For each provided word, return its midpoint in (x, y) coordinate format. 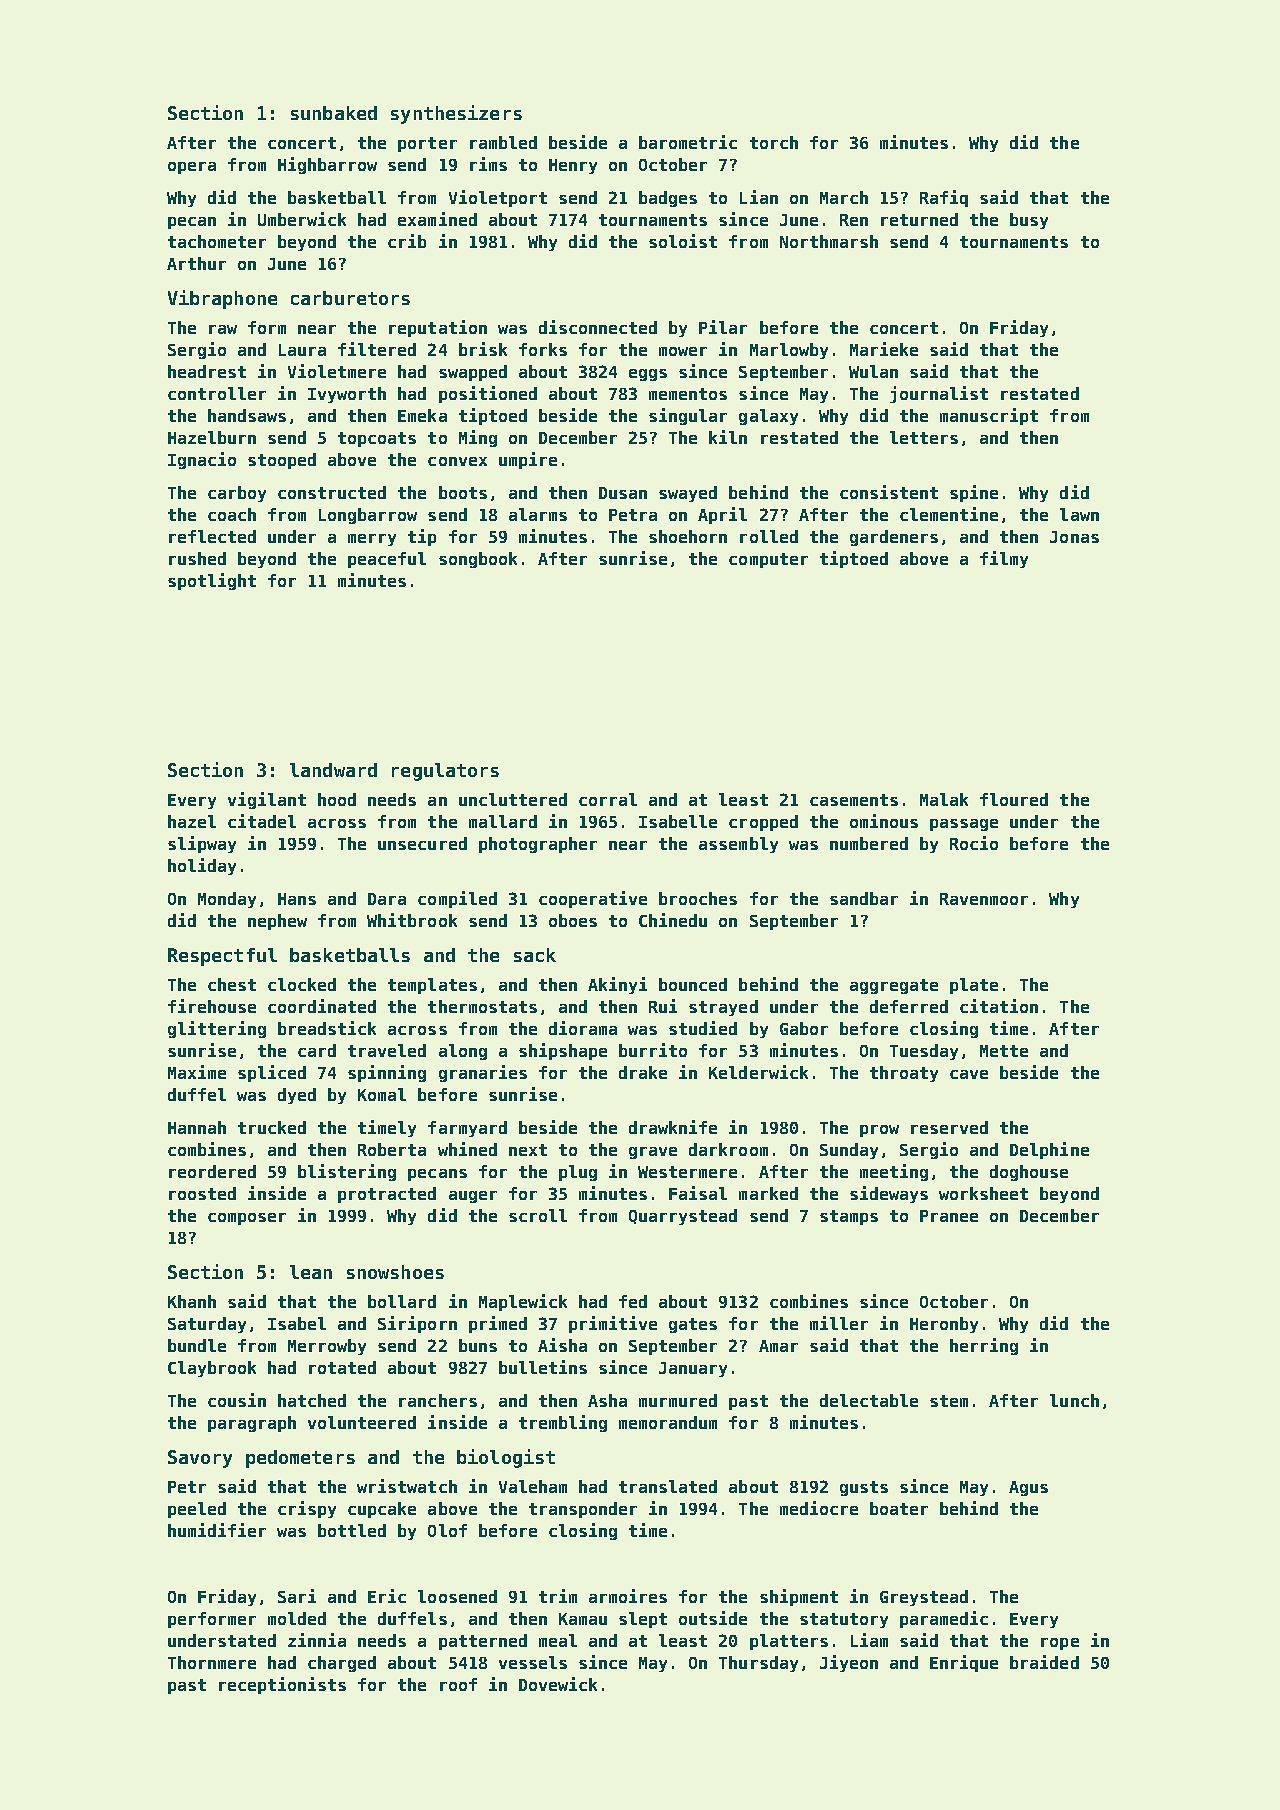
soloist (683, 241)
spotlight (212, 581)
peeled (197, 1510)
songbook (478, 560)
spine (974, 493)
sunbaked (334, 113)
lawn (1079, 514)
